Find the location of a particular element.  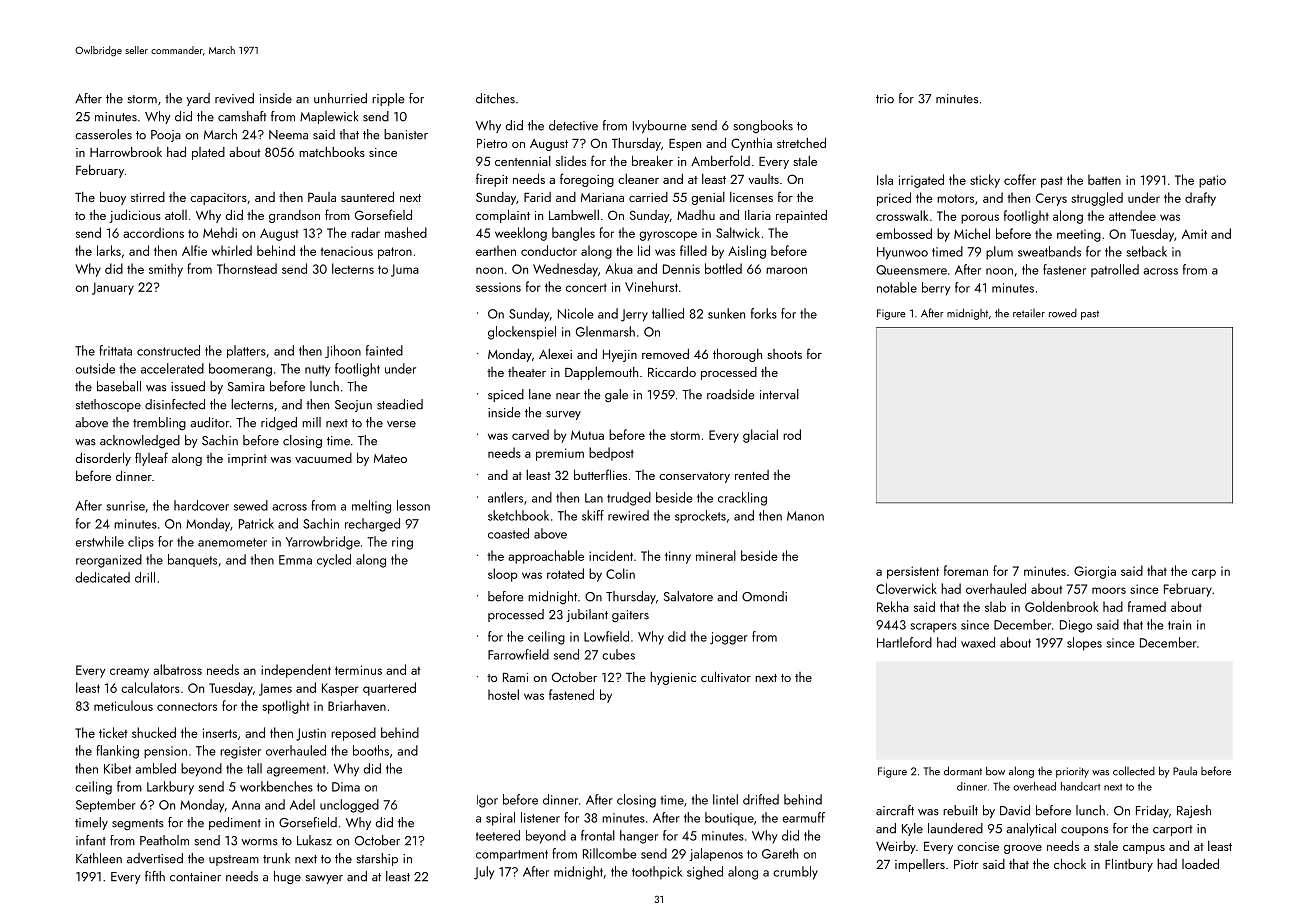

creamy is located at coordinates (129, 673).
